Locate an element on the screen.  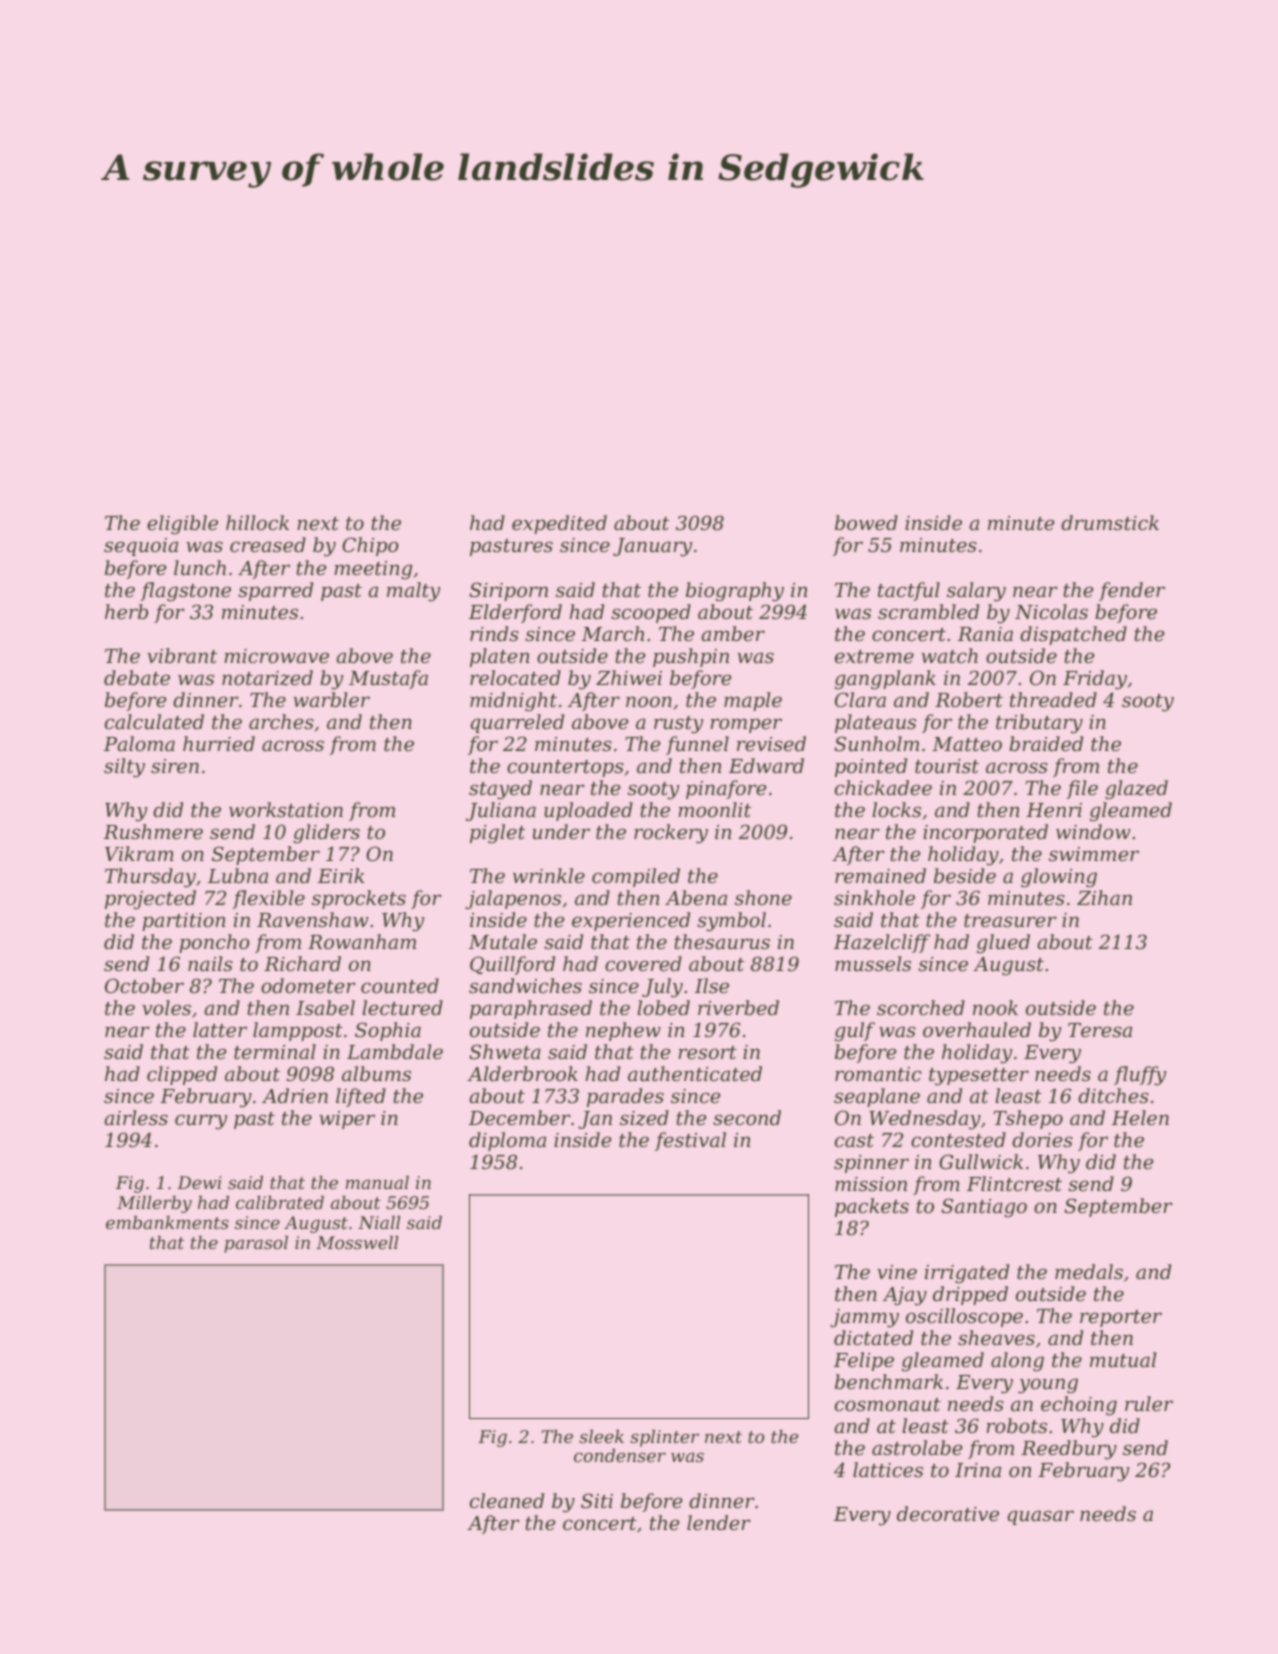
Tshepo is located at coordinates (1028, 1119).
